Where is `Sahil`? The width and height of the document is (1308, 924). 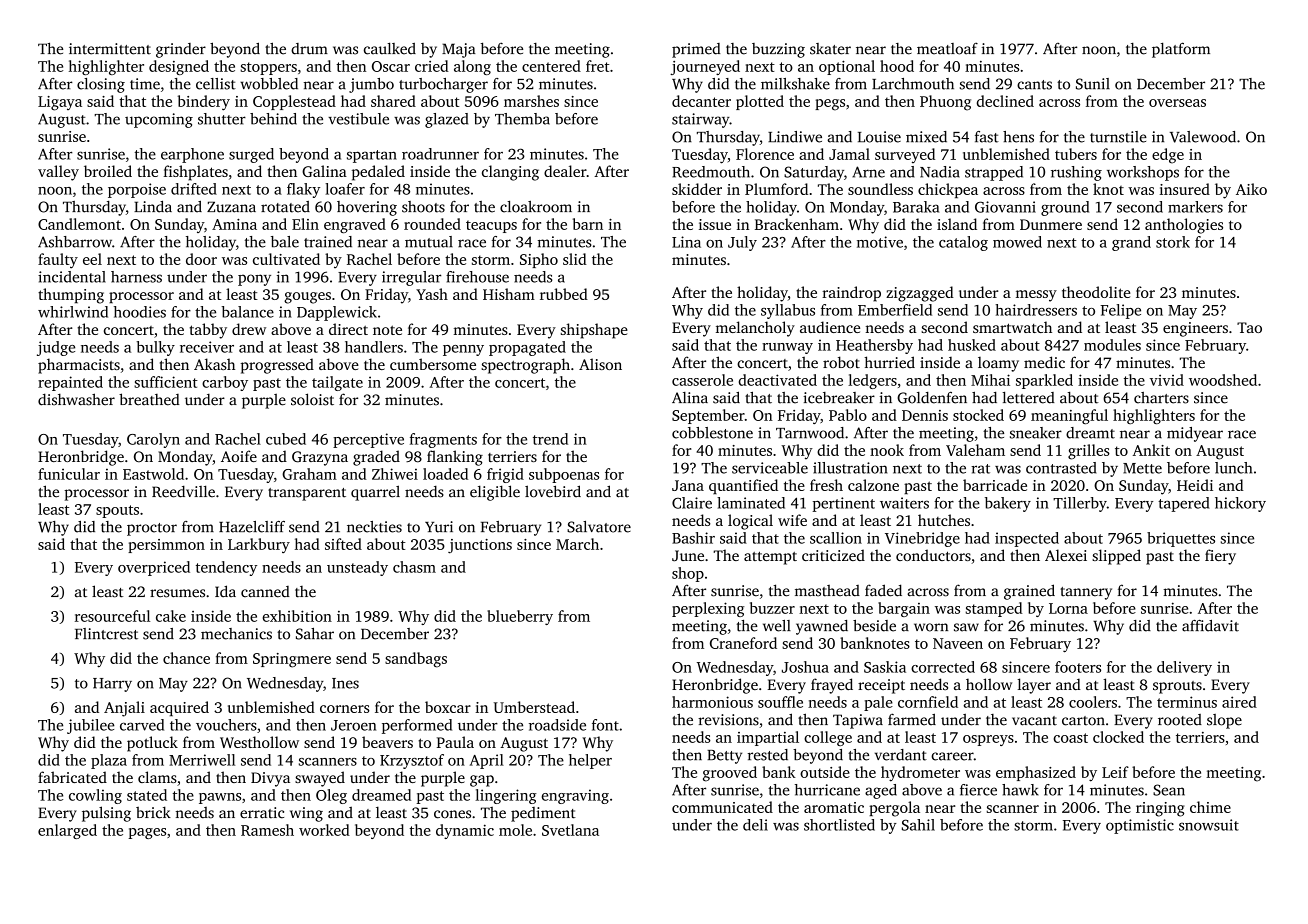 Sahil is located at coordinates (918, 825).
